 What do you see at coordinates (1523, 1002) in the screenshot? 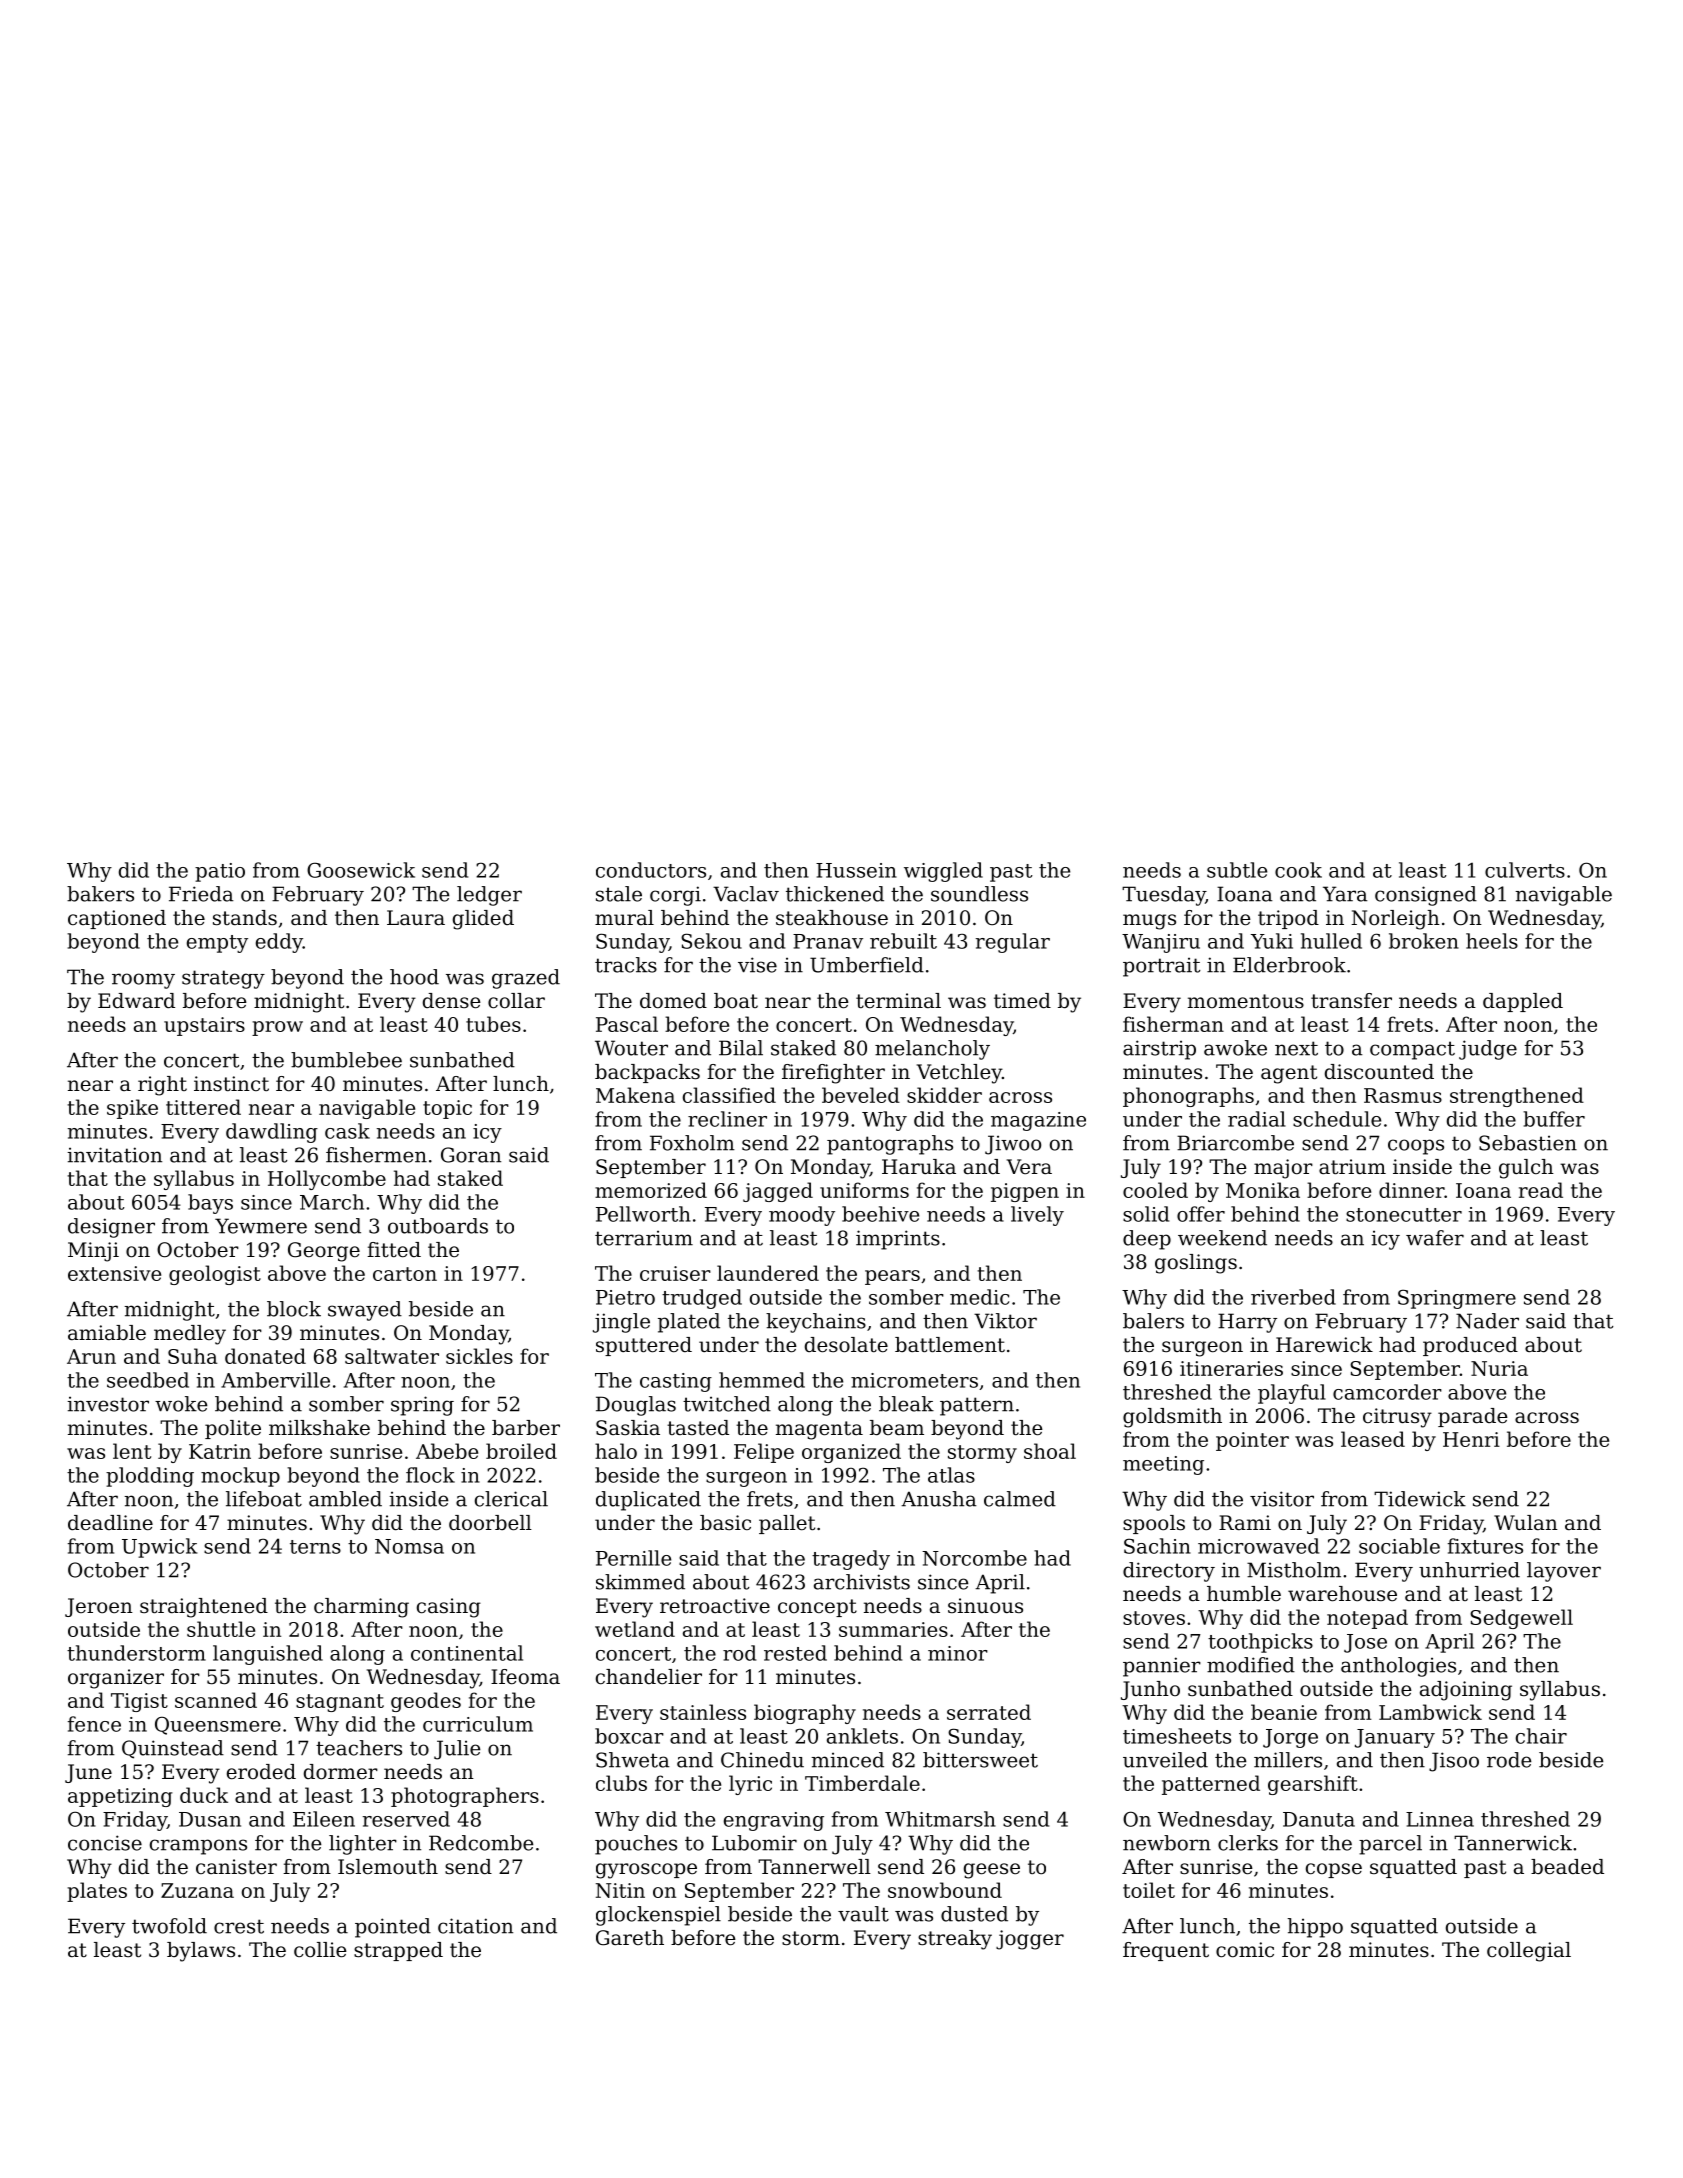
I see `dappled` at bounding box center [1523, 1002].
